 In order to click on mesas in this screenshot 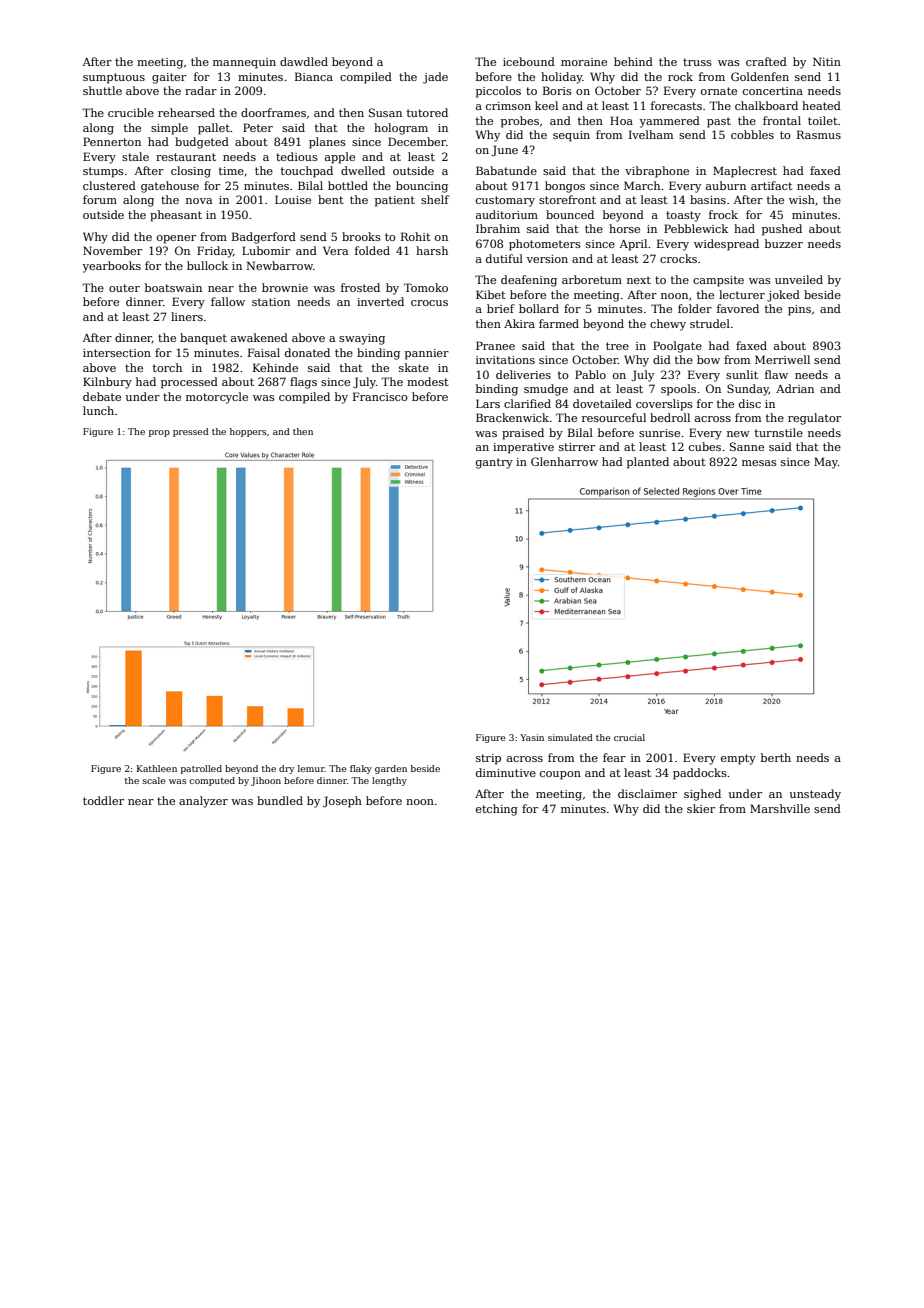, I will do `click(759, 463)`.
